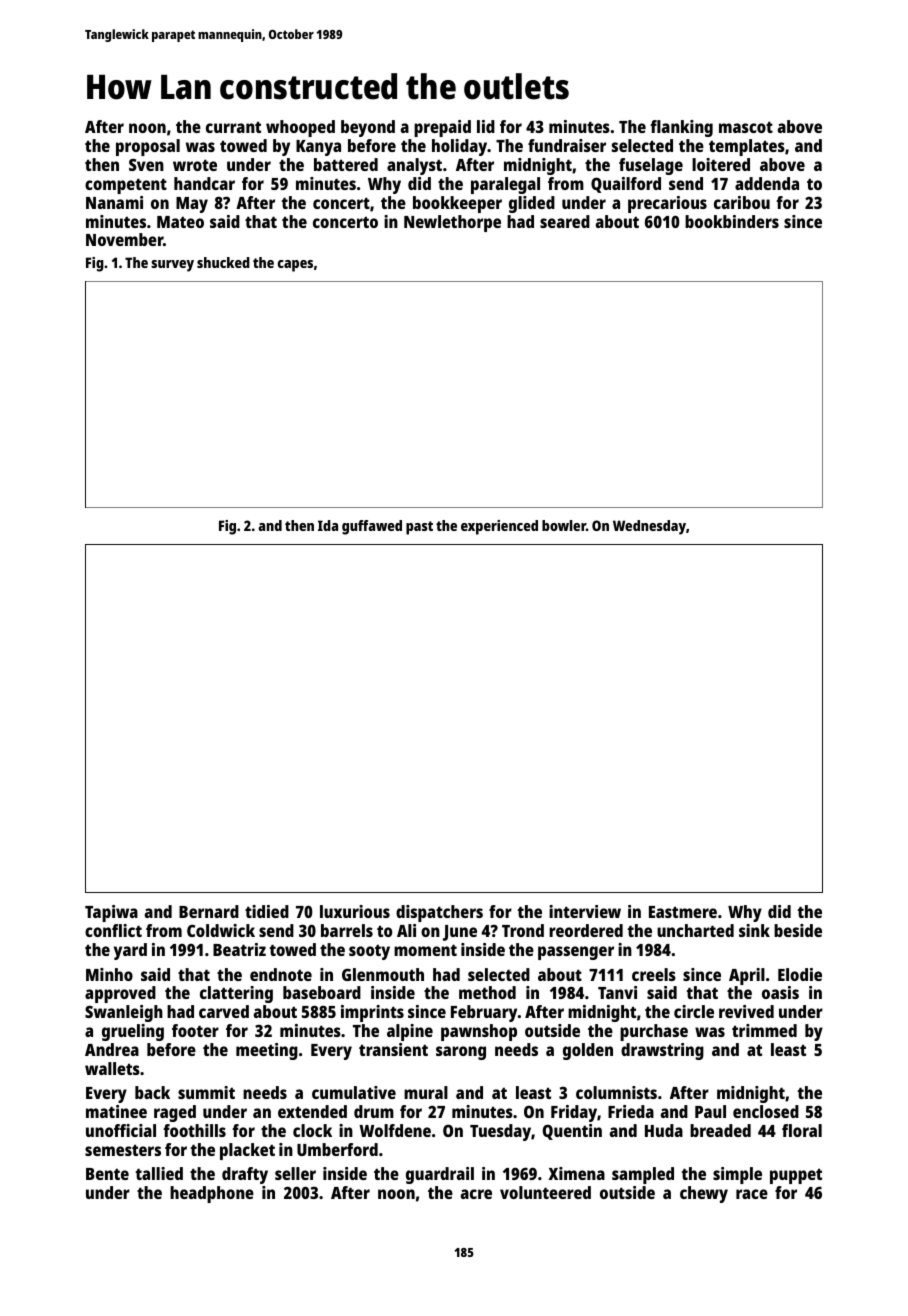  I want to click on November, so click(124, 239).
